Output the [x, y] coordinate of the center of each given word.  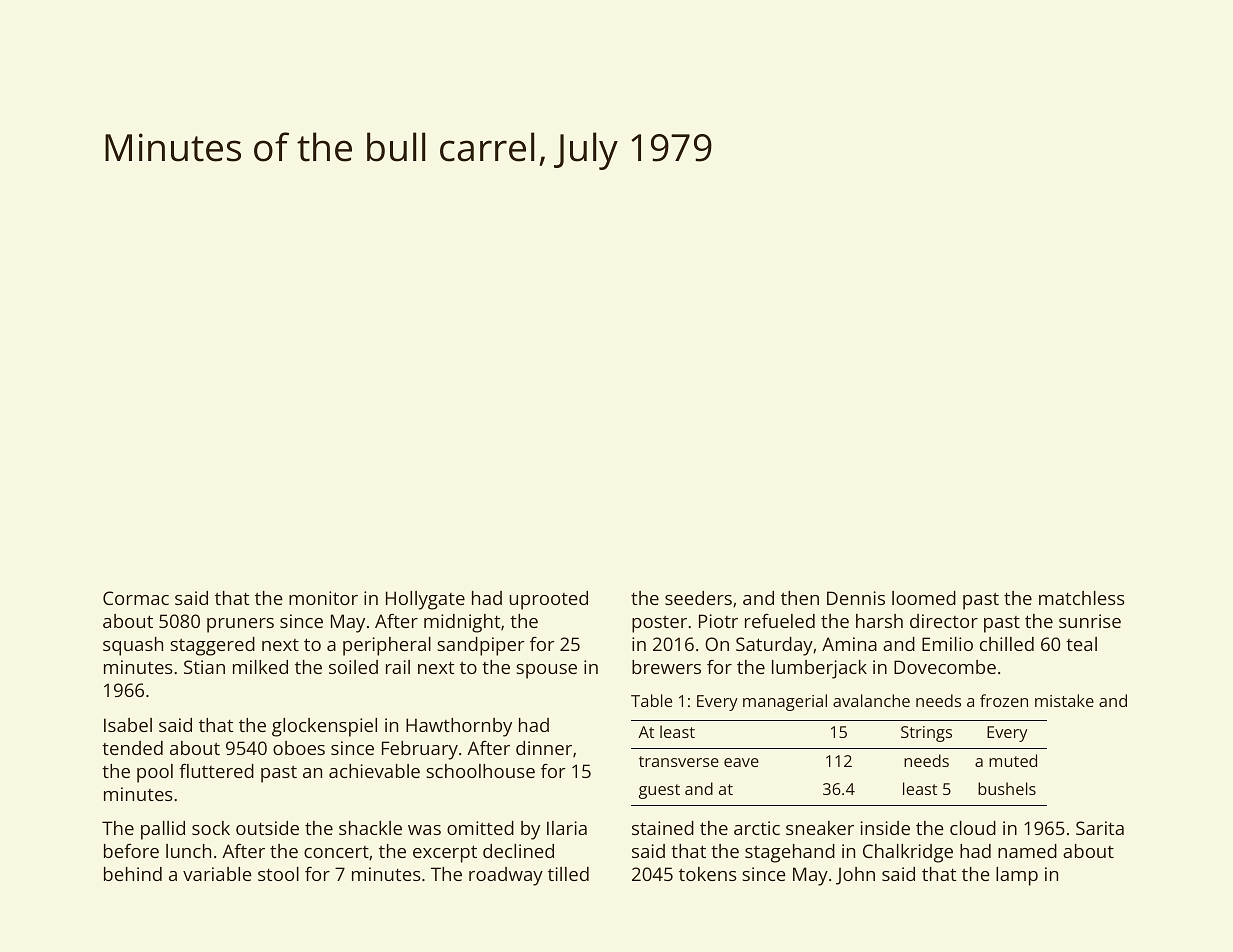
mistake [1064, 700]
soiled [353, 667]
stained [663, 828]
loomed [924, 598]
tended [132, 748]
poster [659, 624]
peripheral [387, 646]
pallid [163, 830]
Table [651, 700]
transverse [679, 761]
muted [1013, 760]
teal [1081, 644]
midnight [462, 623]
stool [278, 874]
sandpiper [481, 646]
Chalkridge [908, 853]
